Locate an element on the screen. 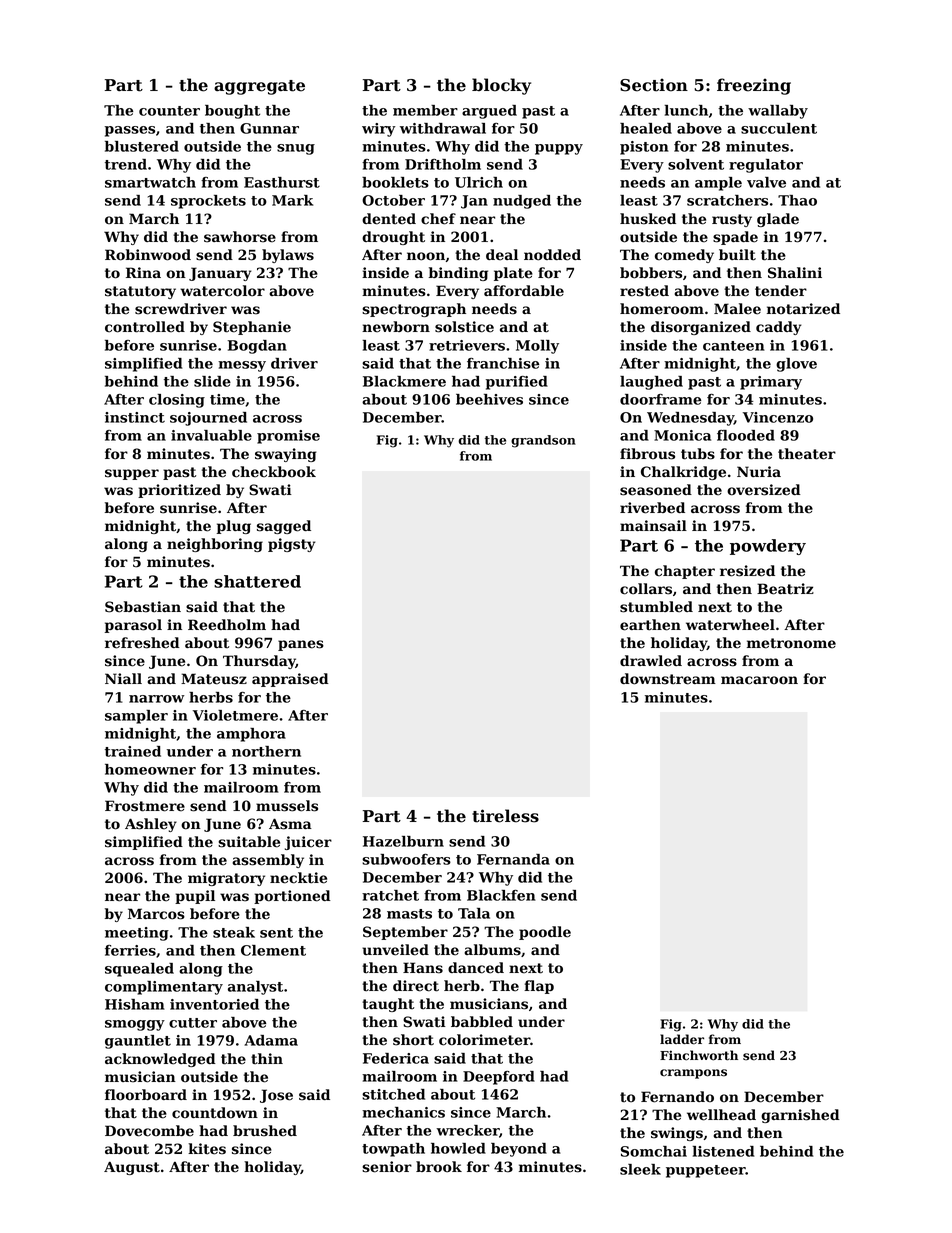 The image size is (952, 1233). powdery is located at coordinates (768, 547).
